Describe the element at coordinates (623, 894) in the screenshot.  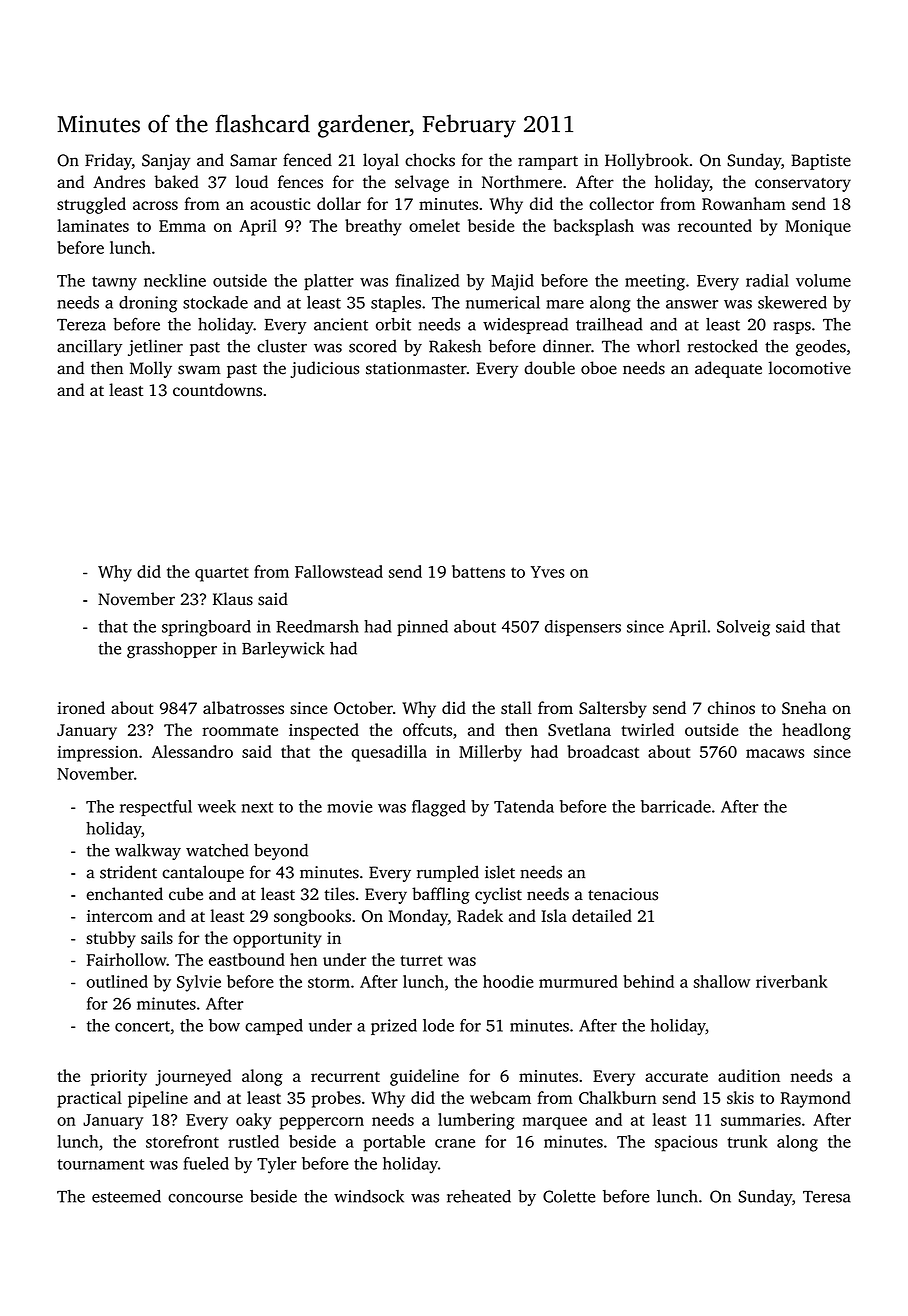
I see `tenacious` at that location.
